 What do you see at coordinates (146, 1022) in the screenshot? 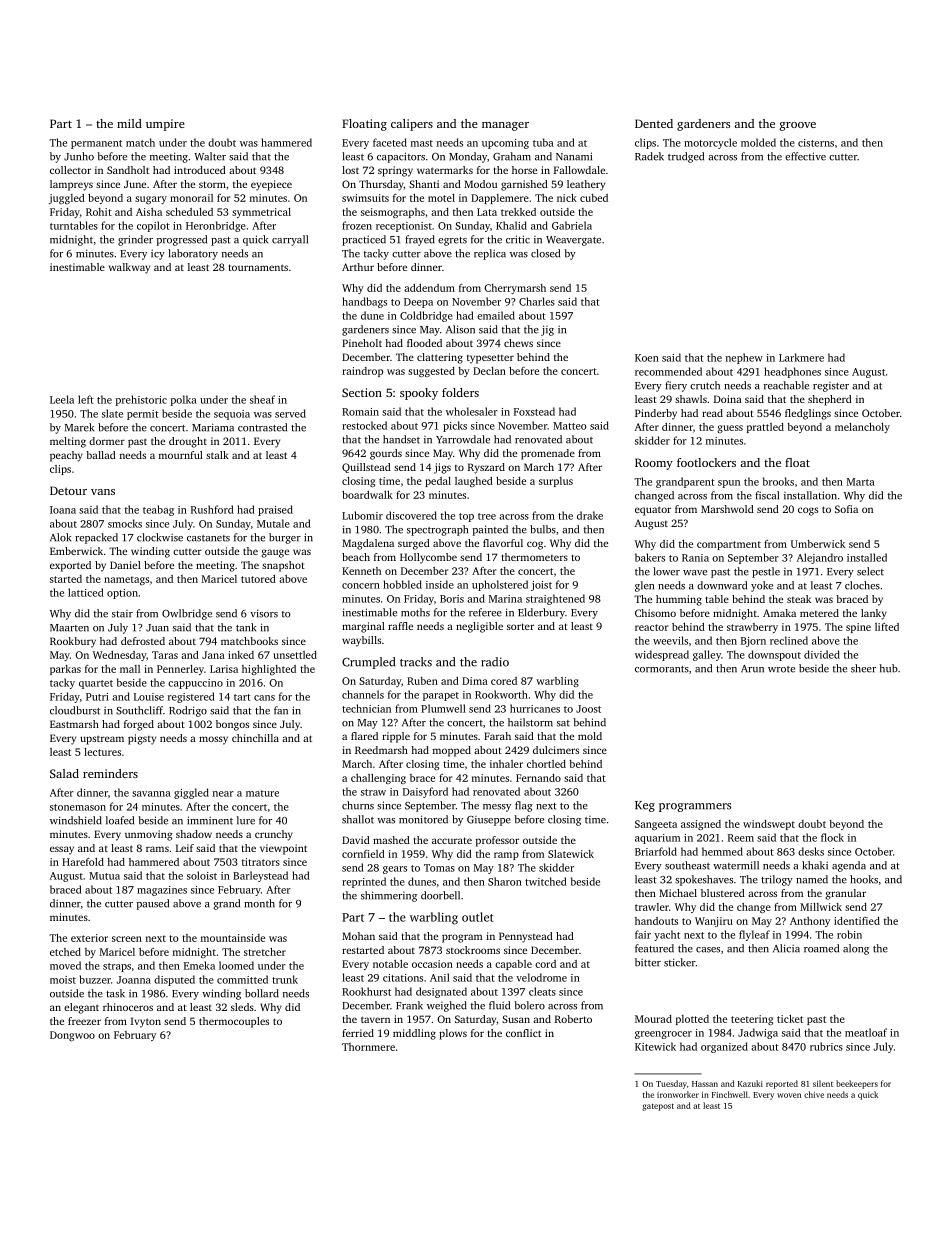
I see `Ivyton` at bounding box center [146, 1022].
